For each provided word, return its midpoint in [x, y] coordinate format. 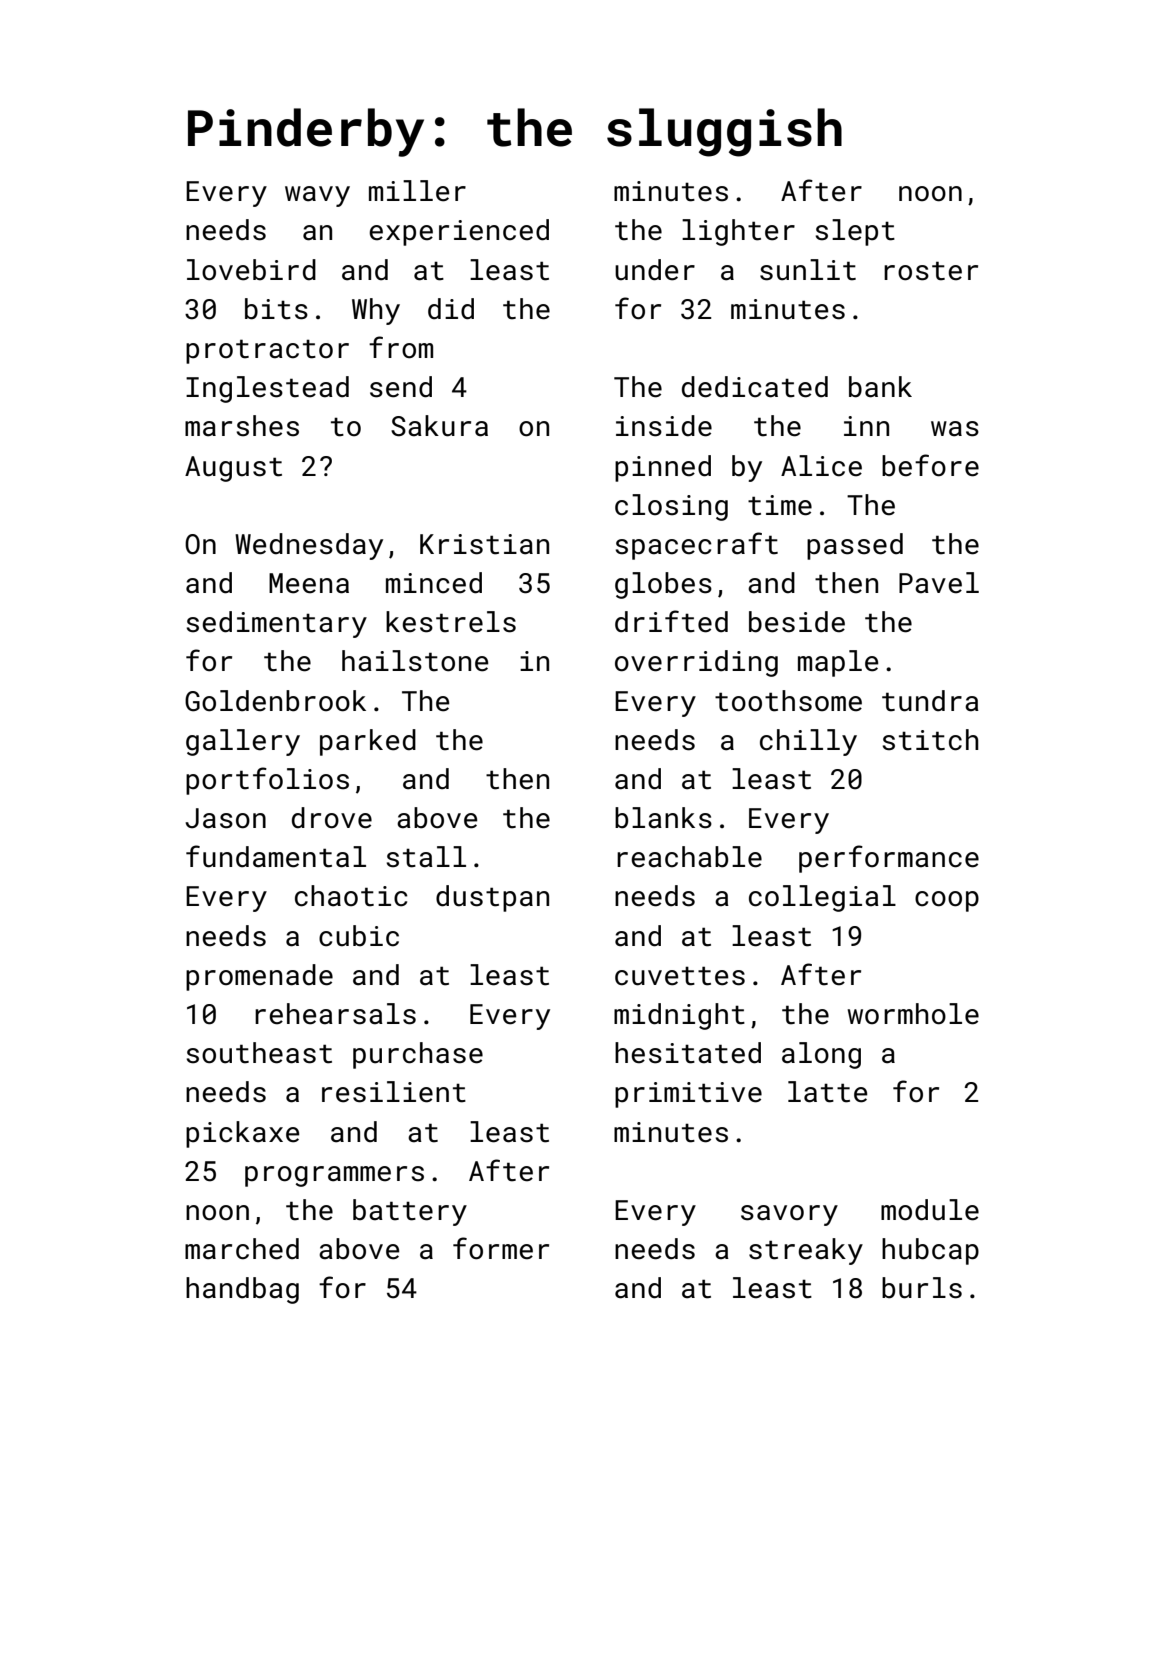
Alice [821, 466]
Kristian [484, 544]
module [930, 1210]
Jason [225, 818]
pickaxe [242, 1134]
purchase [418, 1055]
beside [797, 622]
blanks [663, 818]
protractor [267, 351]
